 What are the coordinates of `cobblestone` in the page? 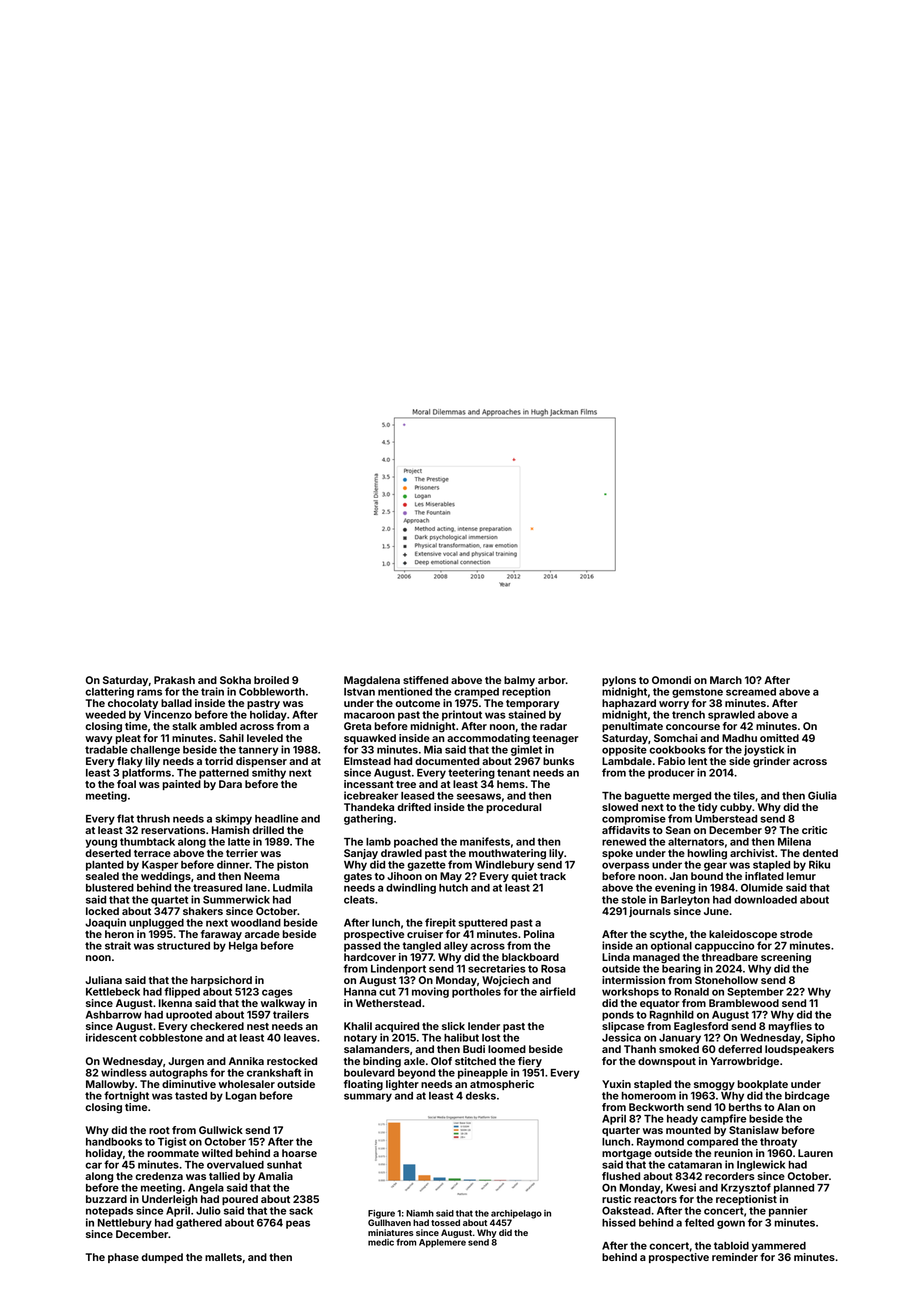 It's located at (171, 1038).
